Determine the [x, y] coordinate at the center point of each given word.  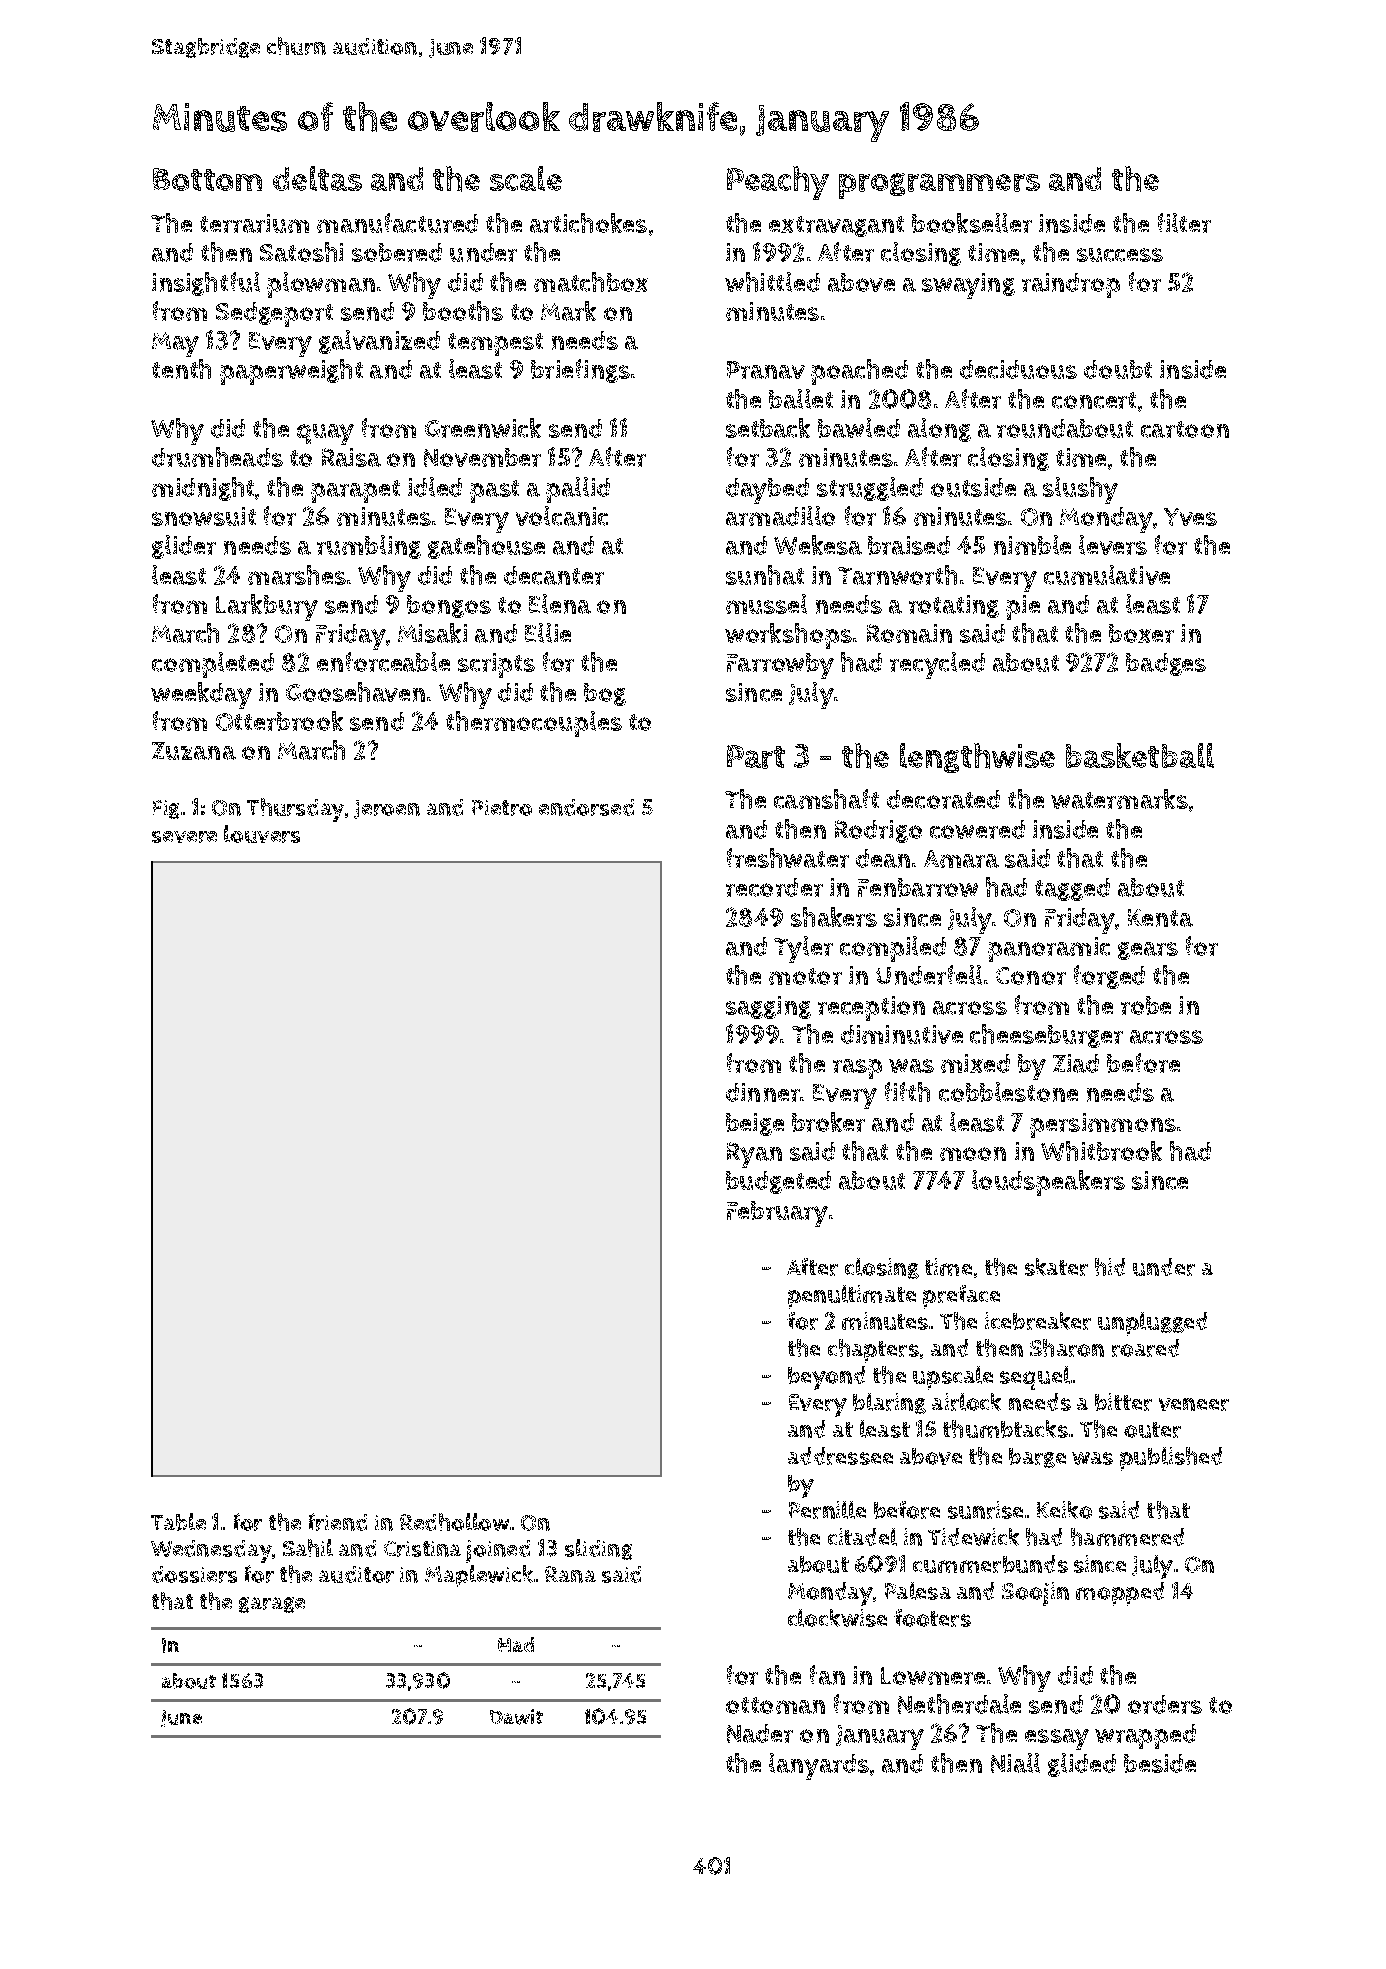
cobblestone [1008, 1092]
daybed [767, 491]
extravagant [836, 226]
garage [272, 1605]
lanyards [819, 1766]
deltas [317, 178]
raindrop [1071, 285]
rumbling [369, 547]
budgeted [778, 1182]
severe [184, 837]
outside [973, 487]
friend [338, 1522]
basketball [1140, 755]
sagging [768, 1007]
